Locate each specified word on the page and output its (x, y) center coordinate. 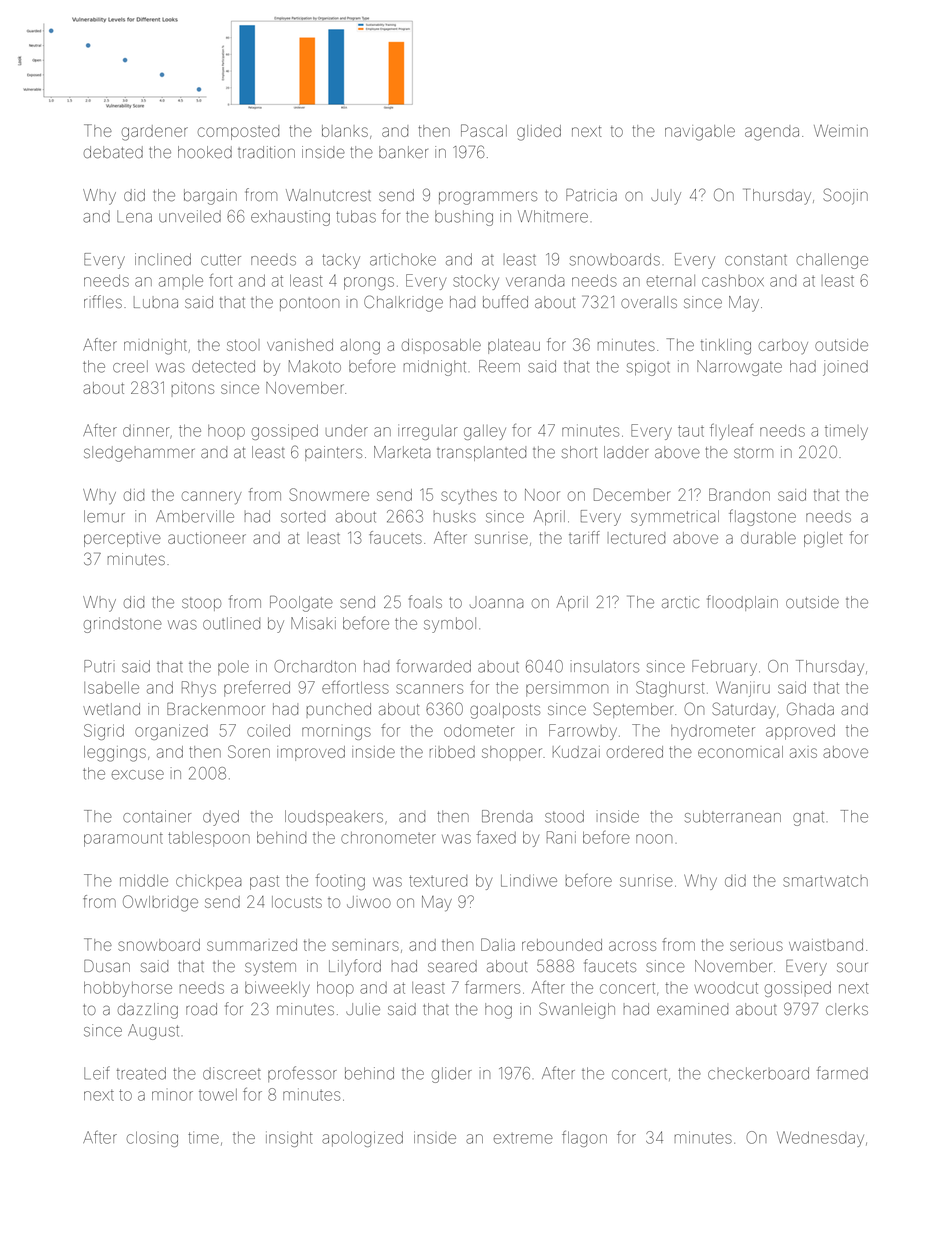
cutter (221, 260)
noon (654, 839)
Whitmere (553, 216)
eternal (671, 281)
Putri (99, 666)
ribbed (452, 752)
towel (218, 1095)
